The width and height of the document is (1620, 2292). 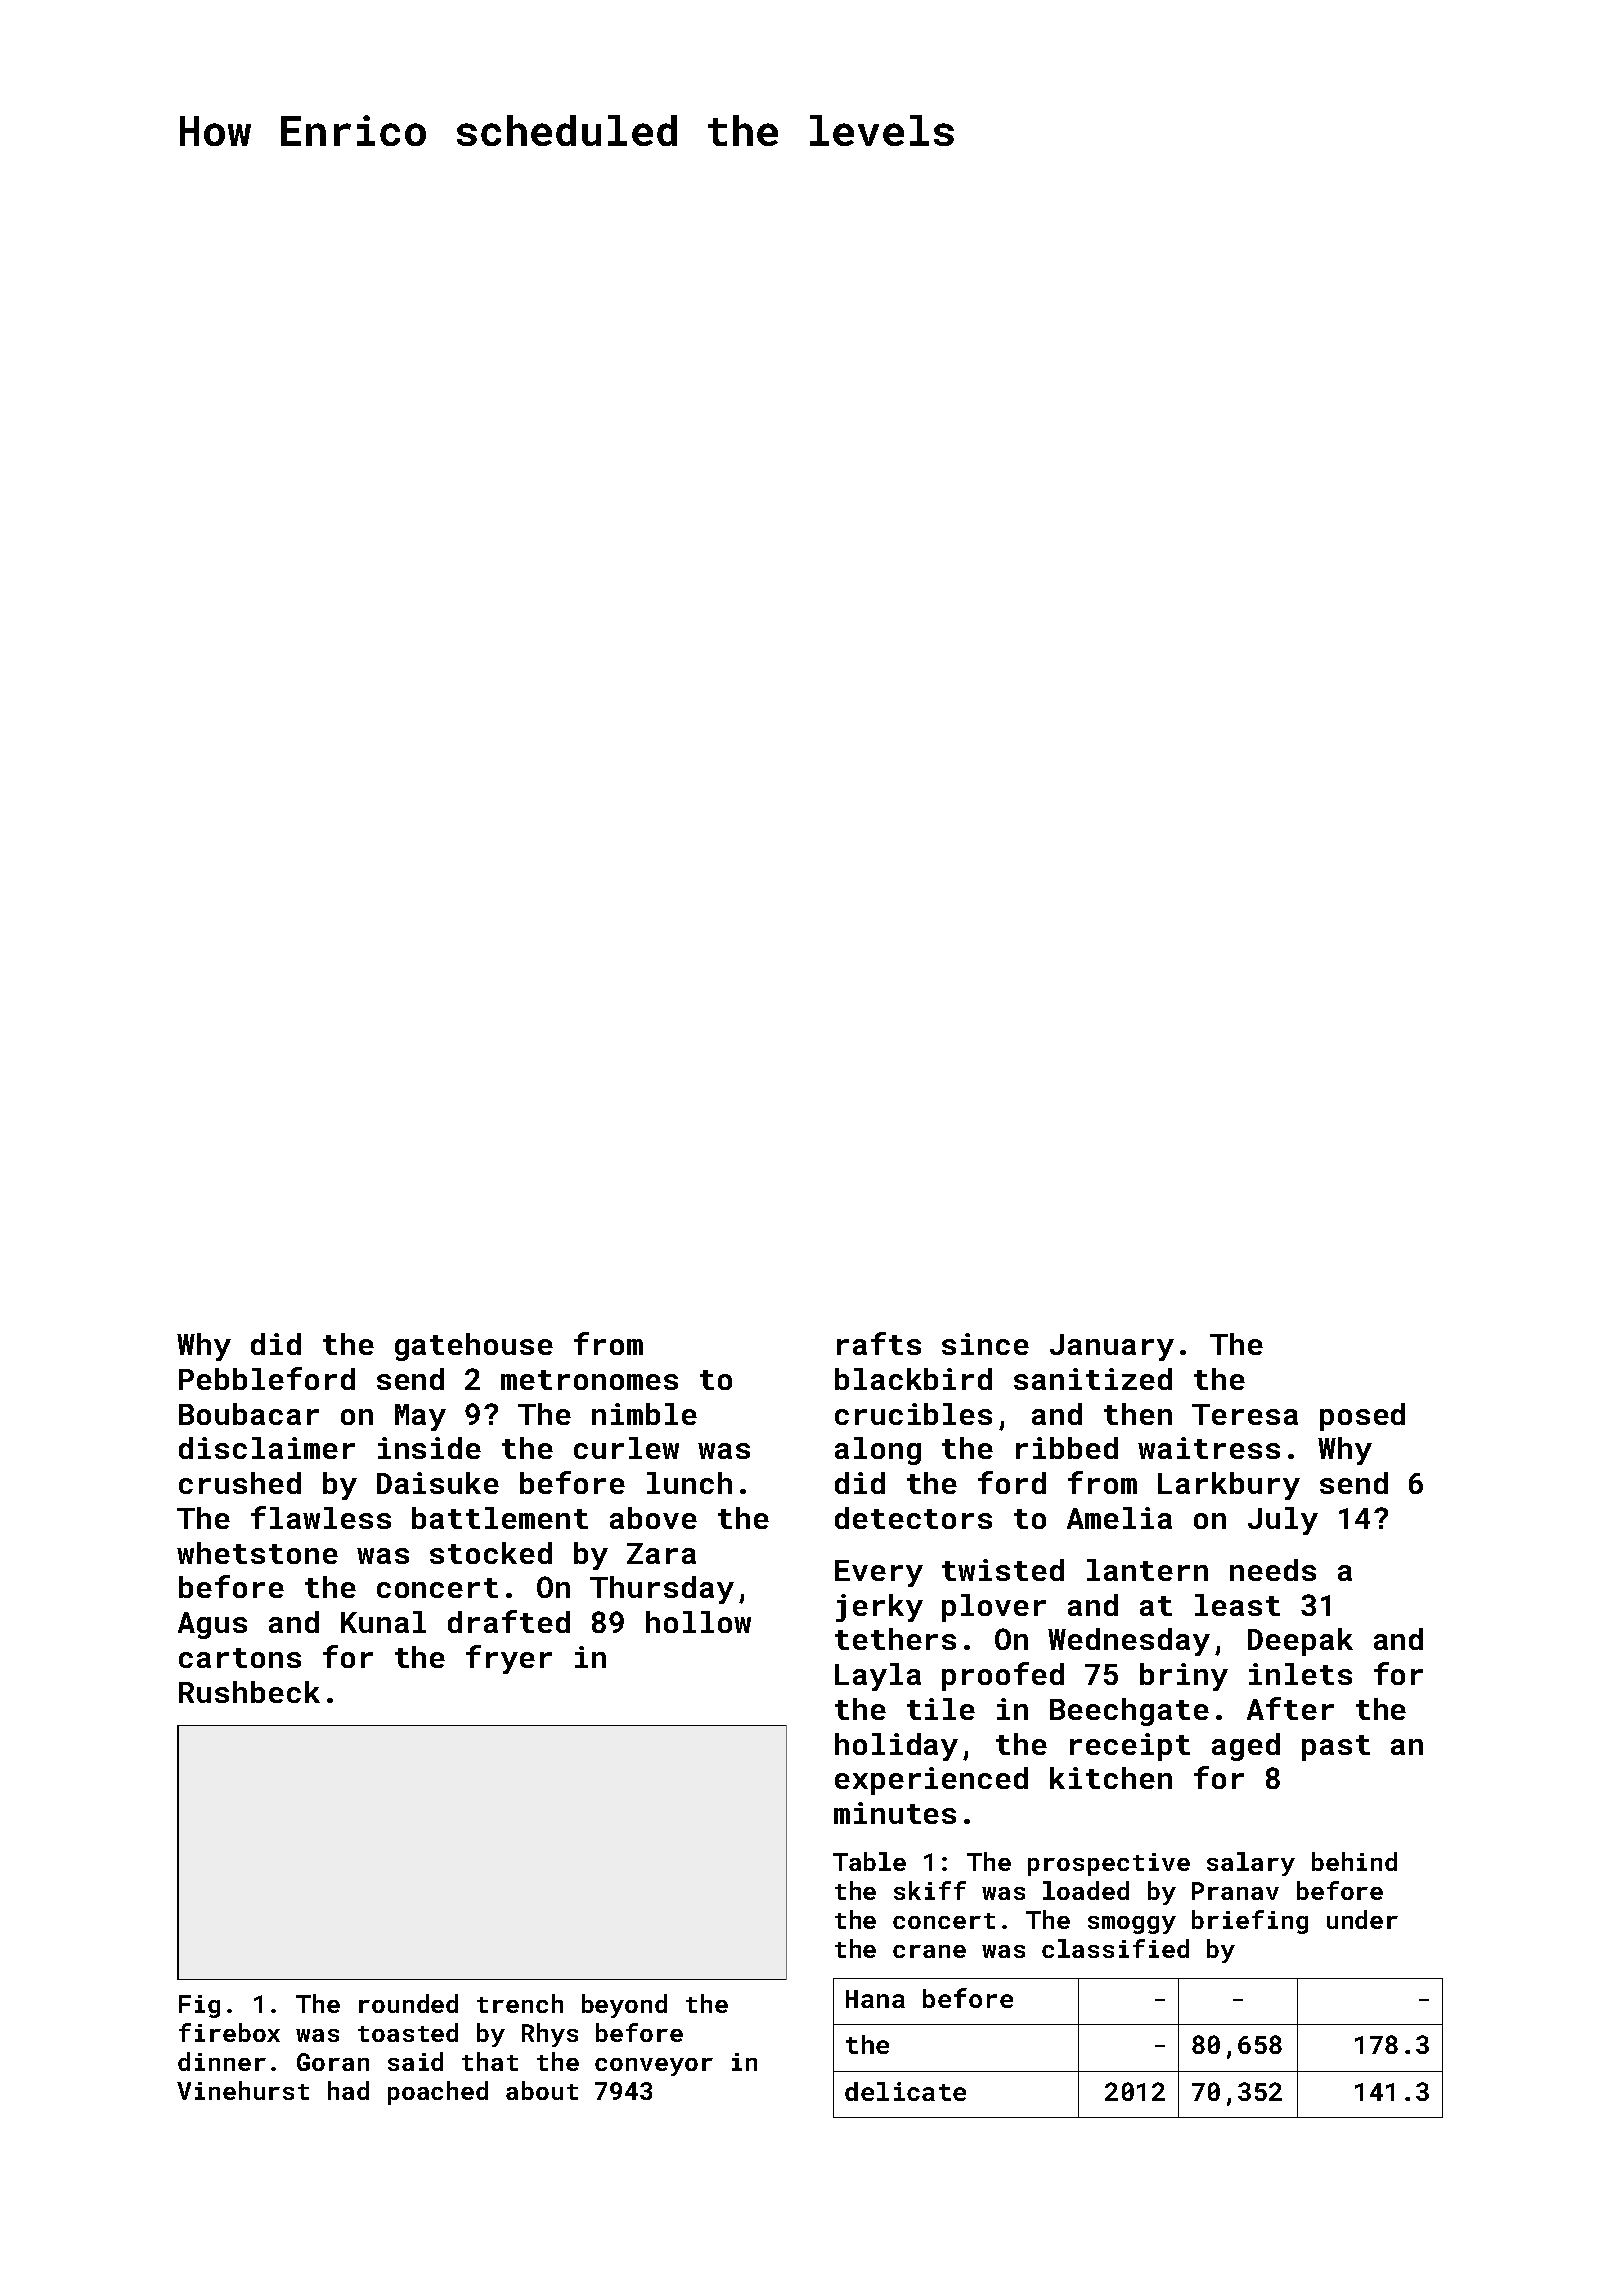 I want to click on crane, so click(x=929, y=1951).
